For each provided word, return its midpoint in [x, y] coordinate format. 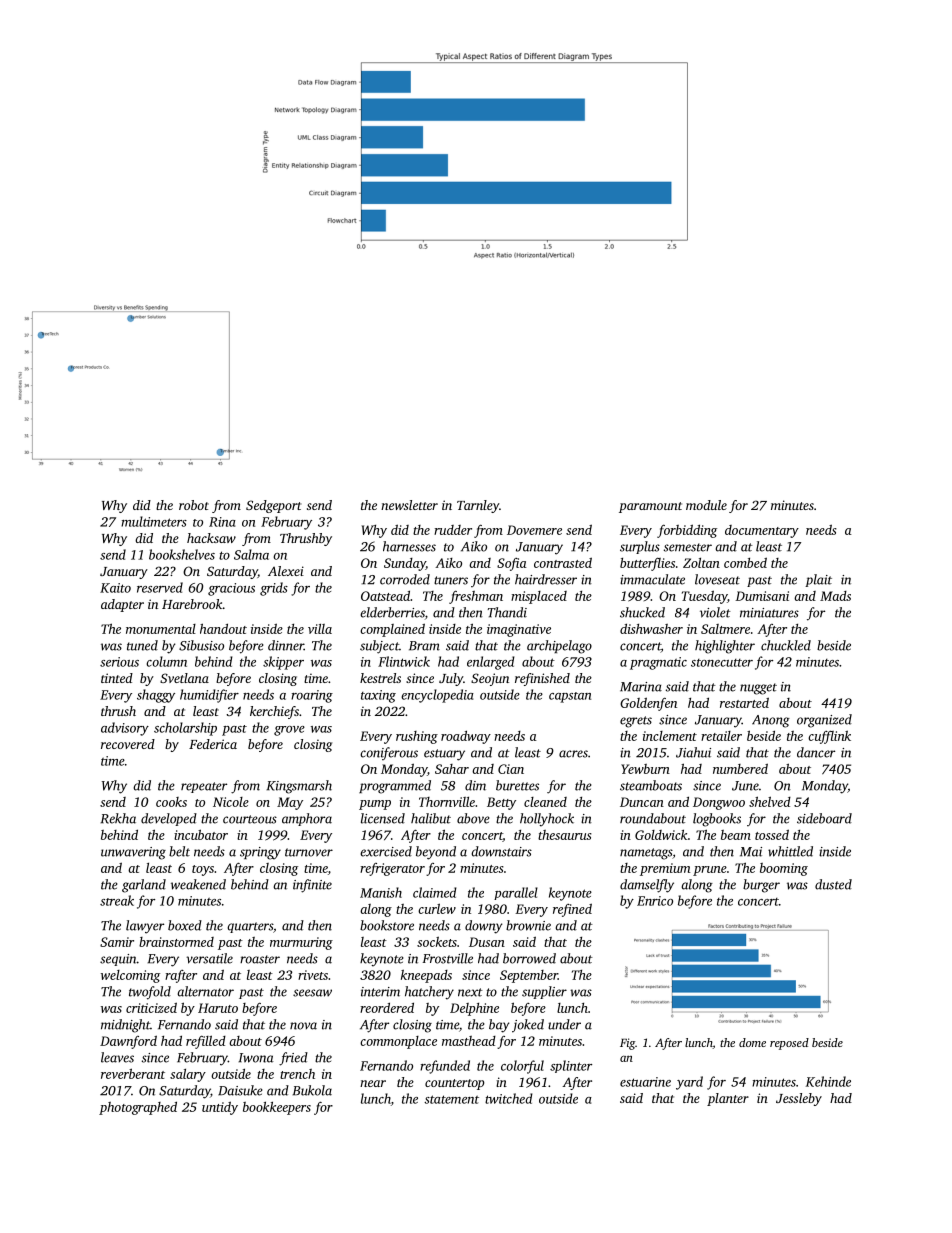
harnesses [409, 546]
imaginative [519, 630]
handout [223, 628]
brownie [528, 925]
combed [745, 562]
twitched [509, 1098]
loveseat [717, 579]
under [564, 1024]
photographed [138, 1108]
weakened [198, 884]
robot [194, 505]
